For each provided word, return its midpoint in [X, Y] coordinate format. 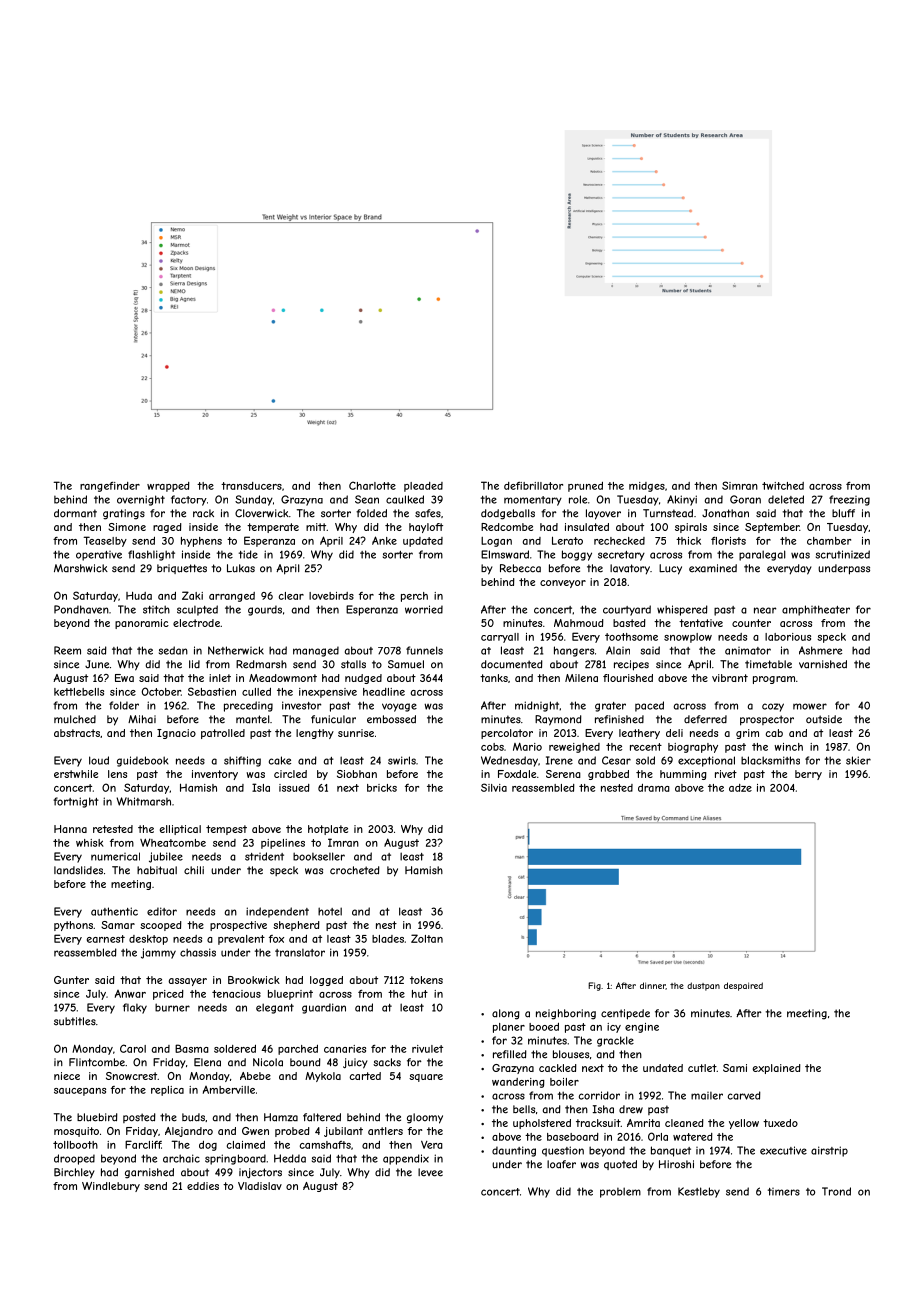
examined [713, 568]
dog [208, 1146]
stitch [156, 609]
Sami [735, 1068]
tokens [426, 980]
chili [194, 870]
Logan [496, 542]
